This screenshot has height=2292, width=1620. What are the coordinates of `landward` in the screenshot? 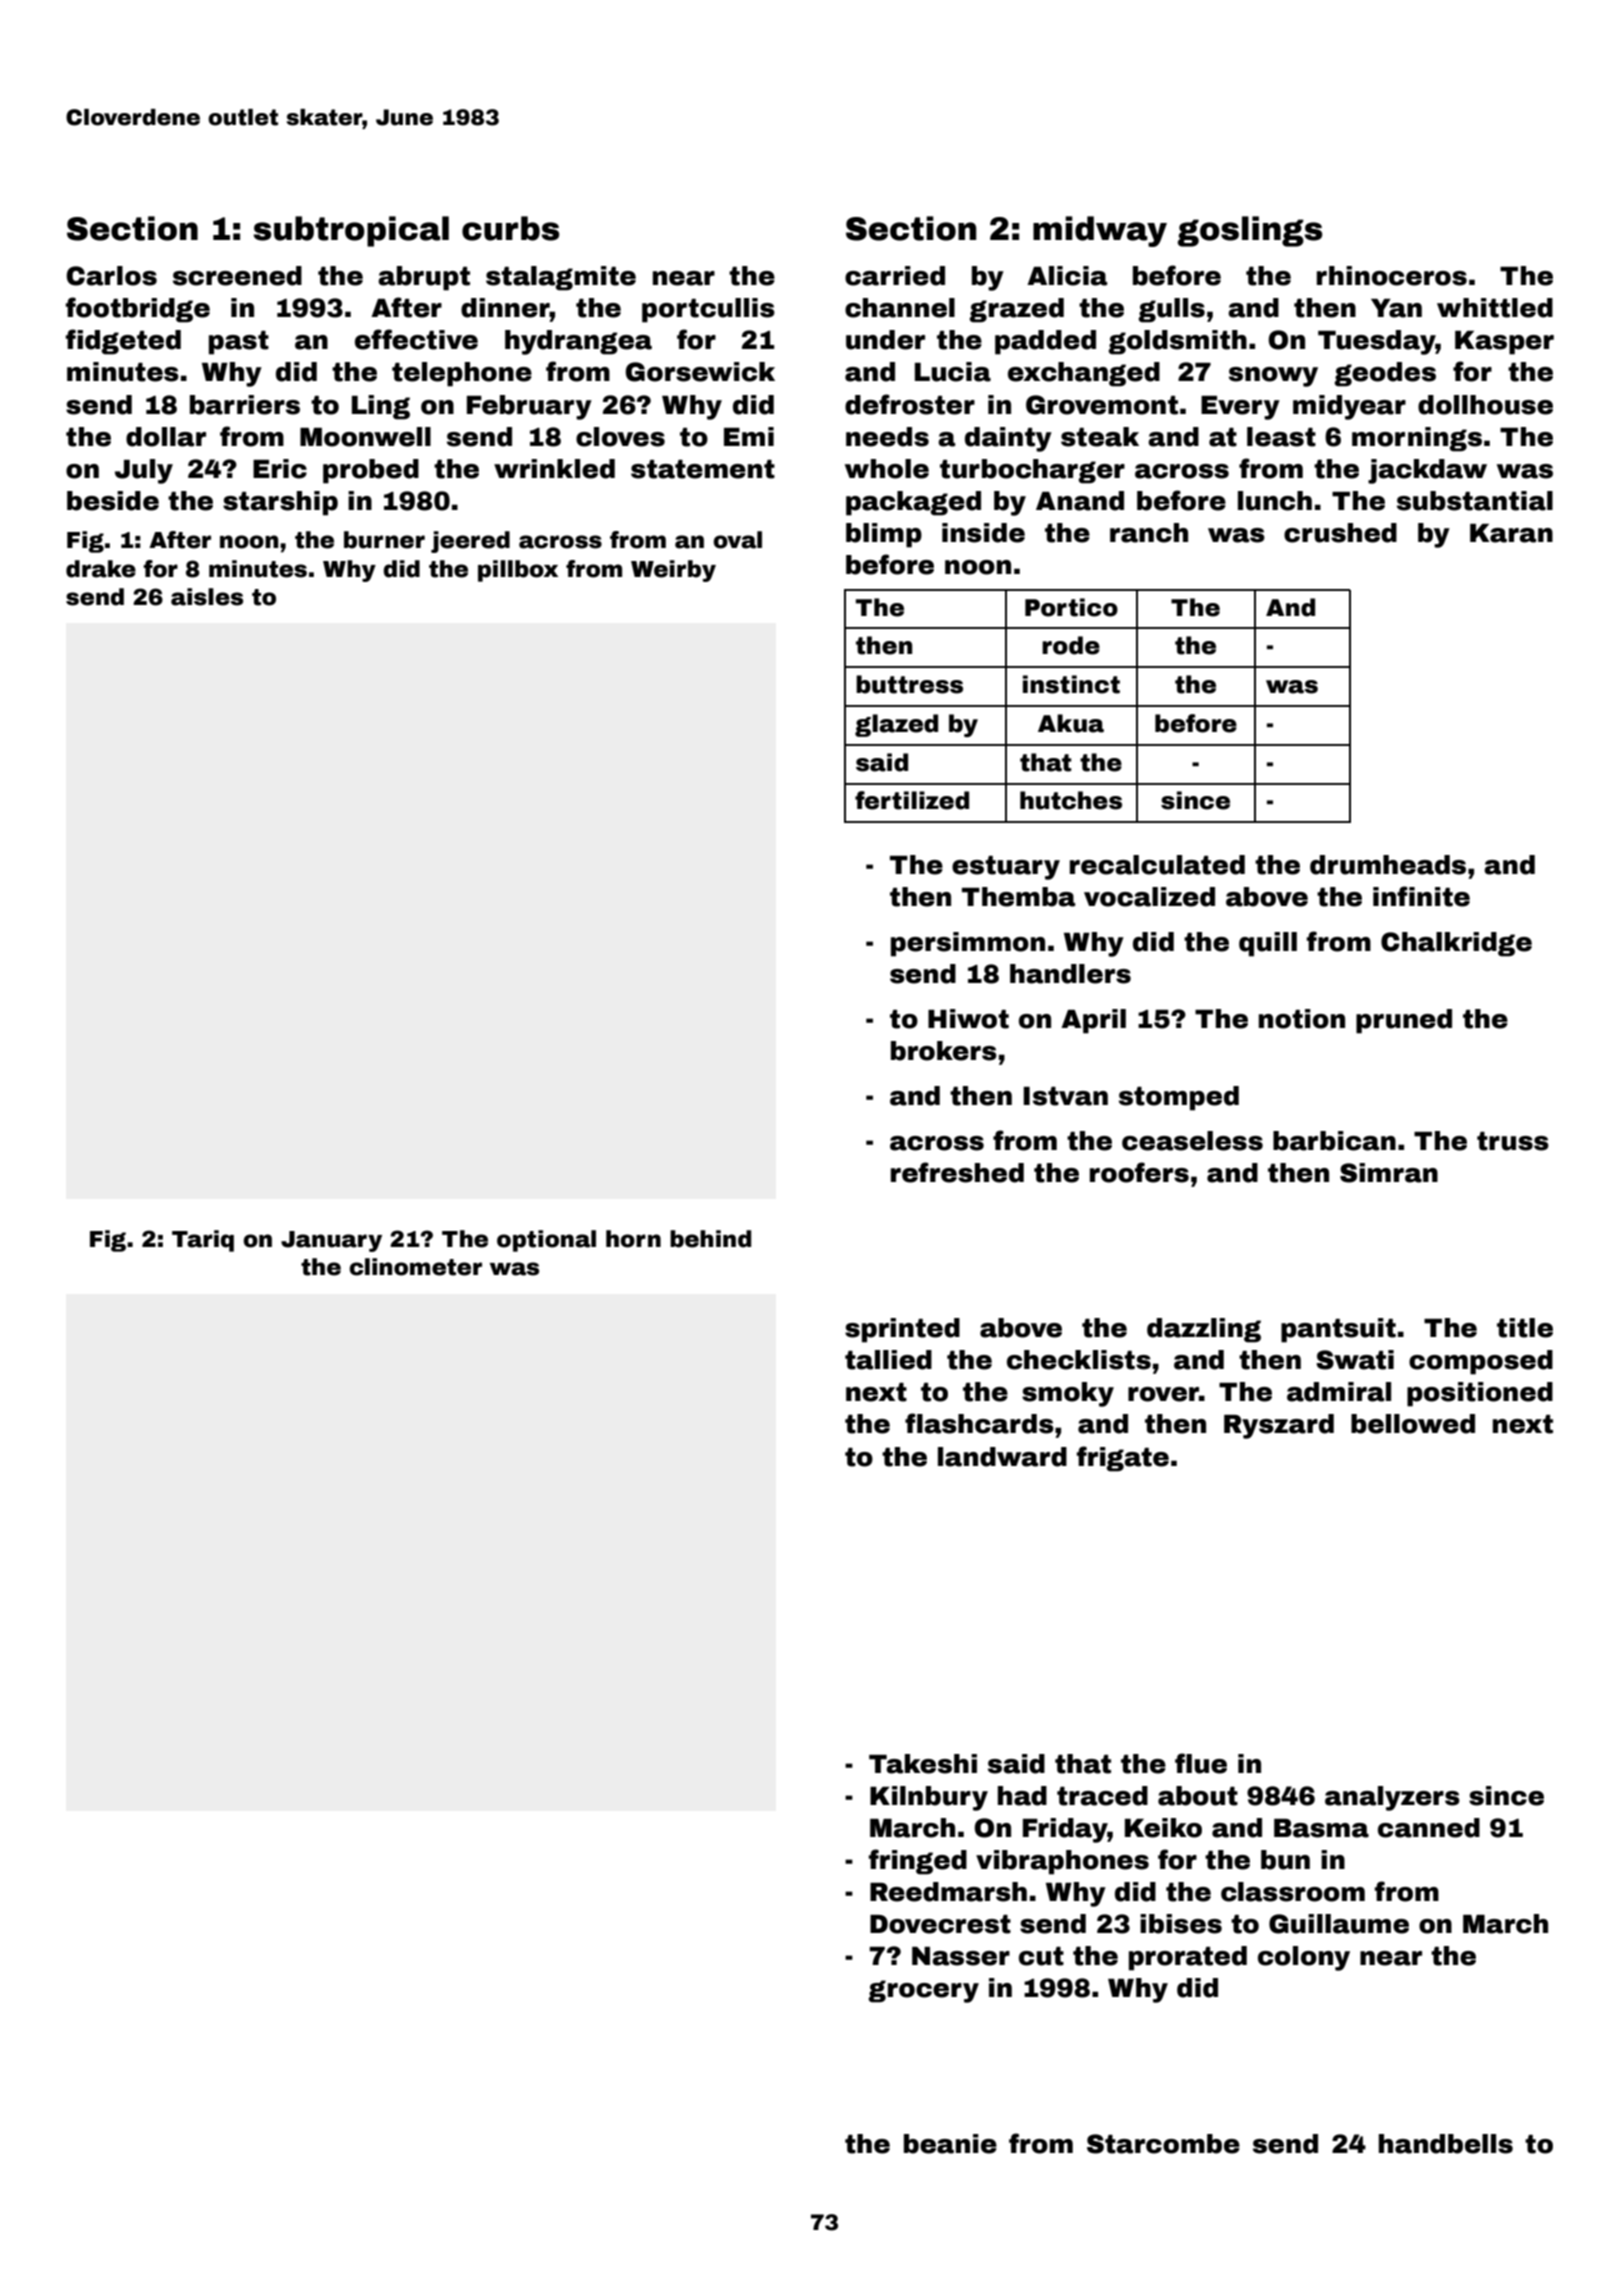 It's located at (1002, 1457).
